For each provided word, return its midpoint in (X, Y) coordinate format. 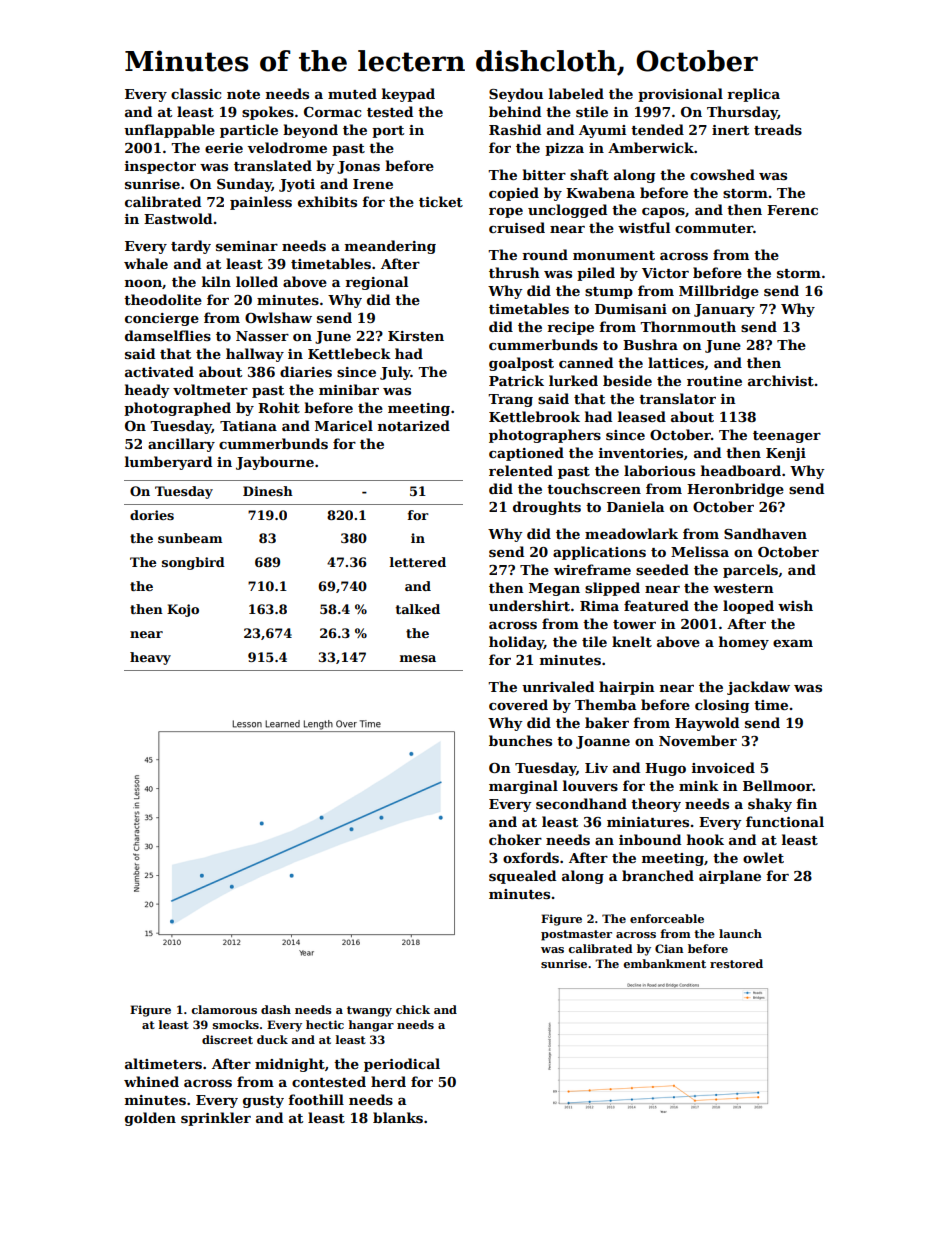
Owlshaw (278, 317)
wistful (644, 227)
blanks (398, 1117)
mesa (418, 658)
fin (806, 803)
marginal (523, 787)
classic (196, 93)
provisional (680, 95)
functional (785, 821)
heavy (150, 658)
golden (150, 1119)
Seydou (516, 95)
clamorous (224, 1009)
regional (376, 283)
